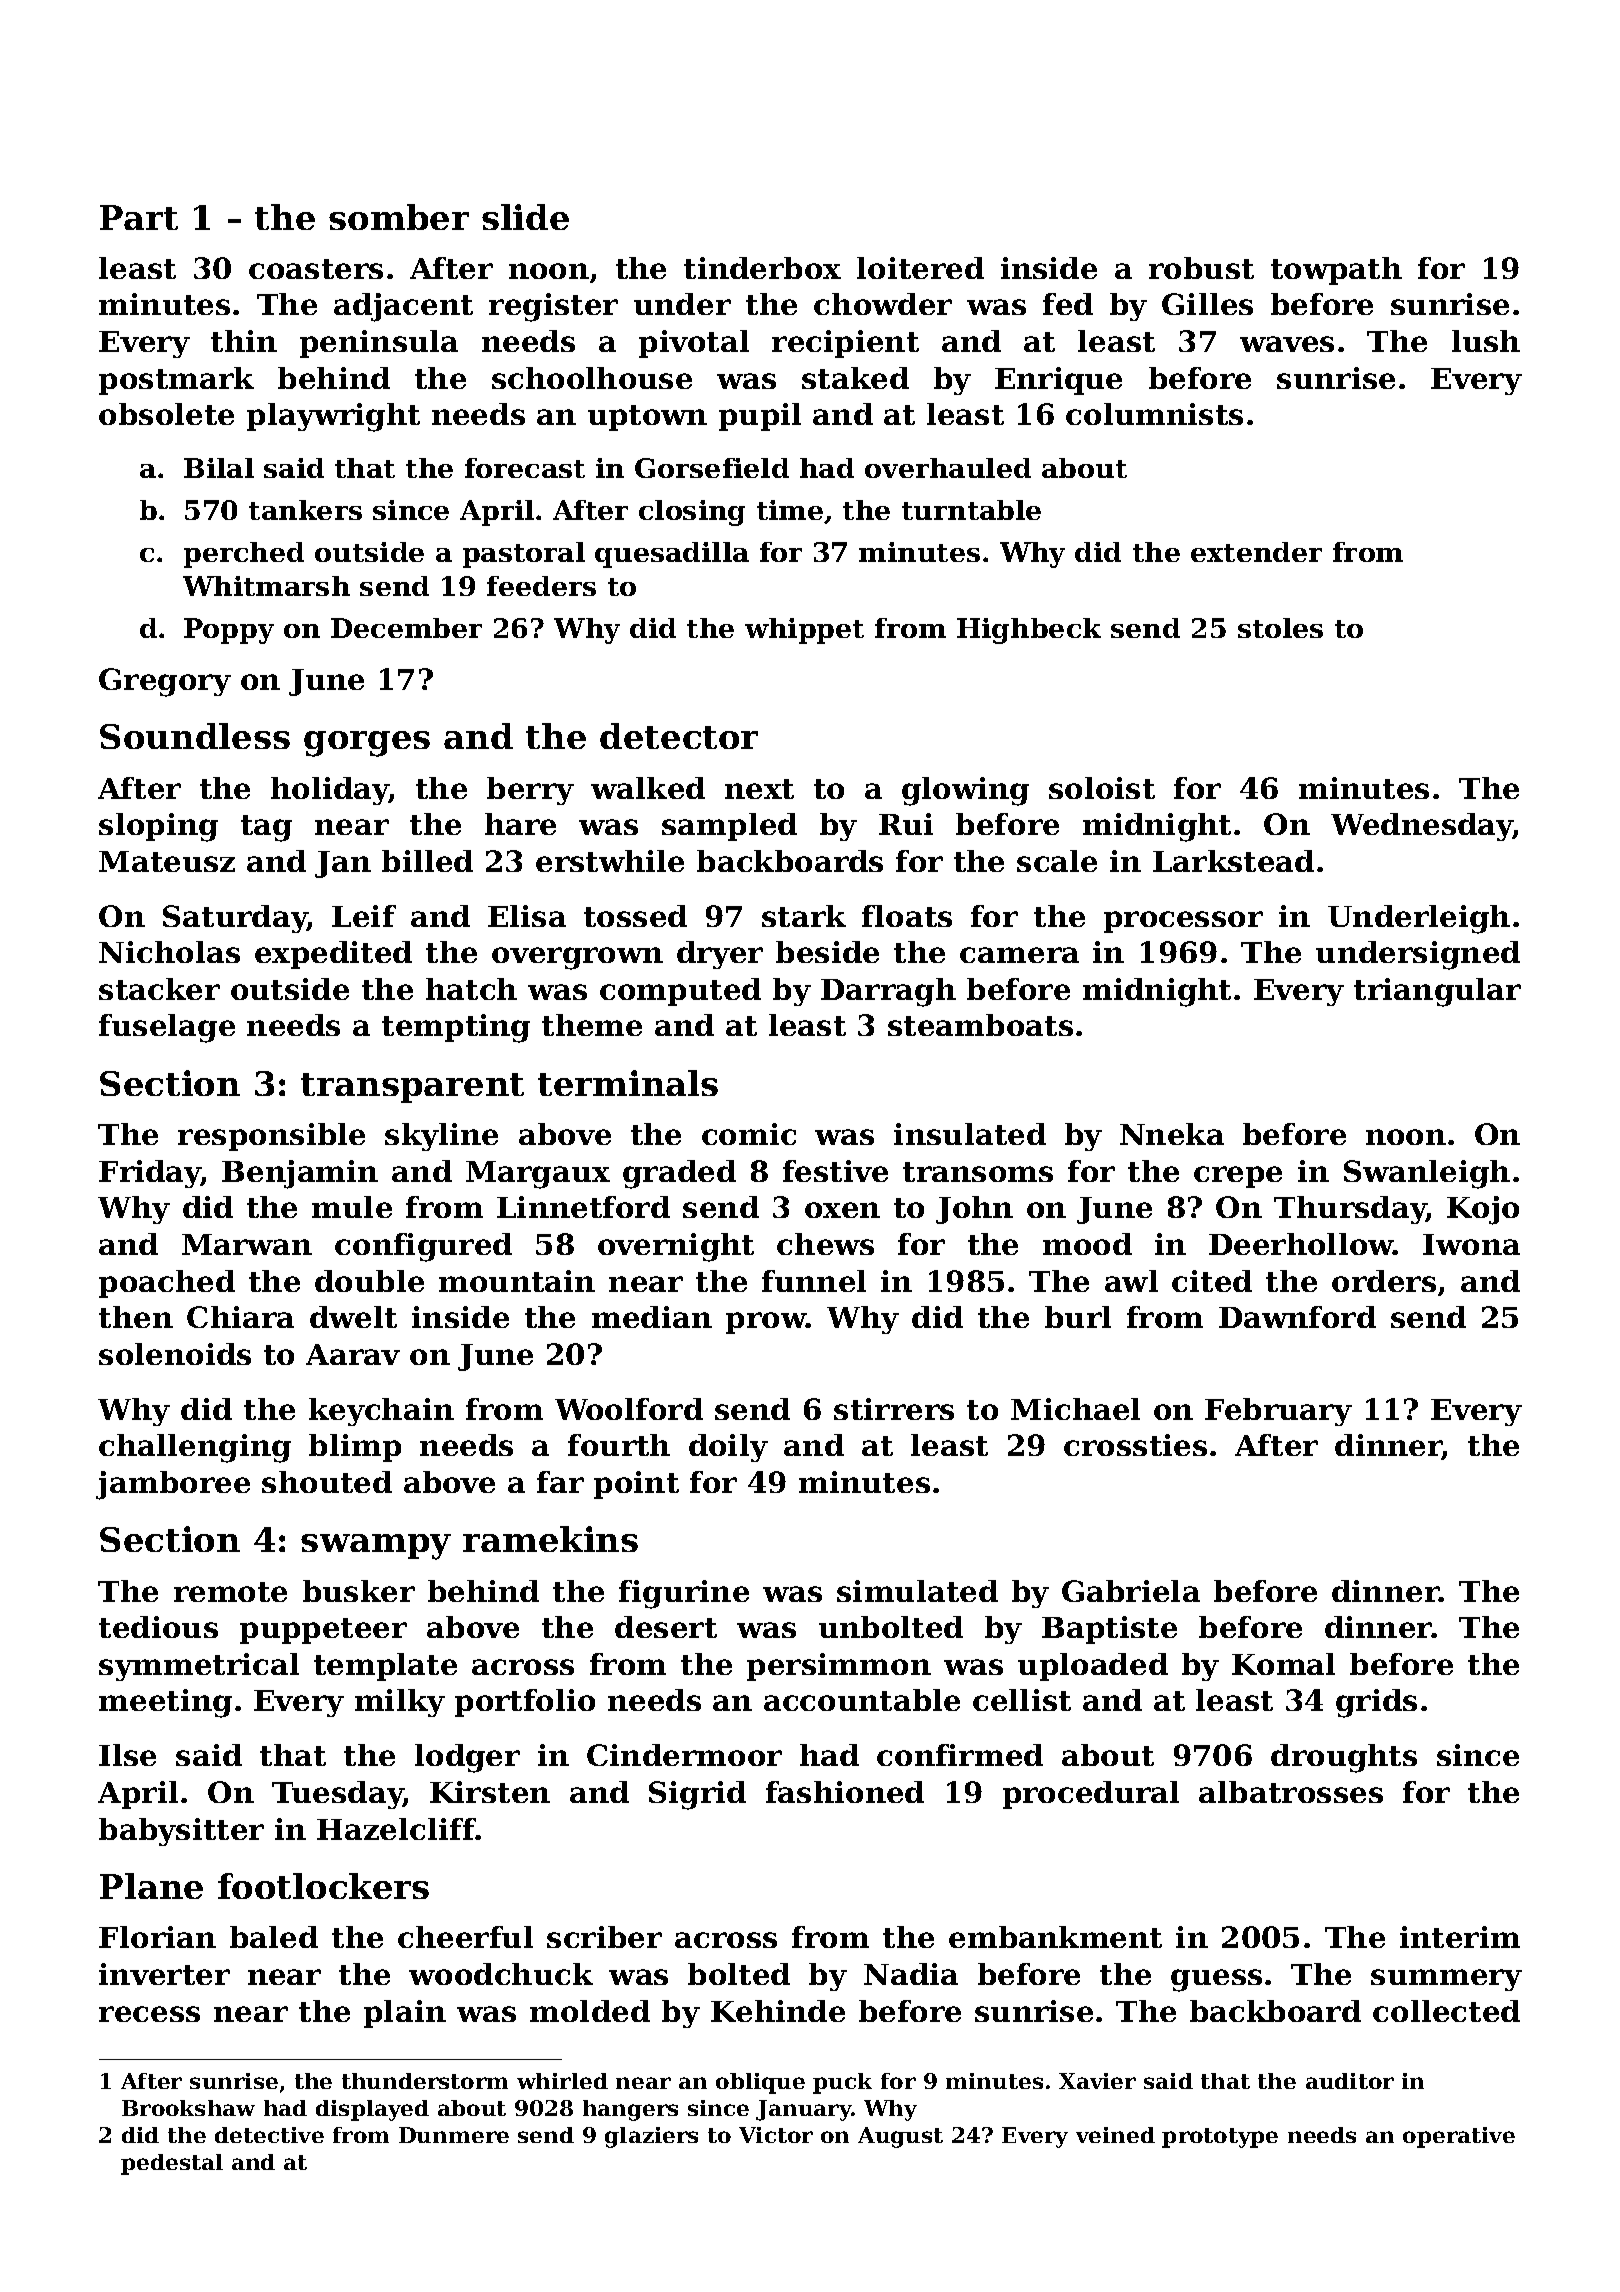  I want to click on displayed, so click(372, 2110).
